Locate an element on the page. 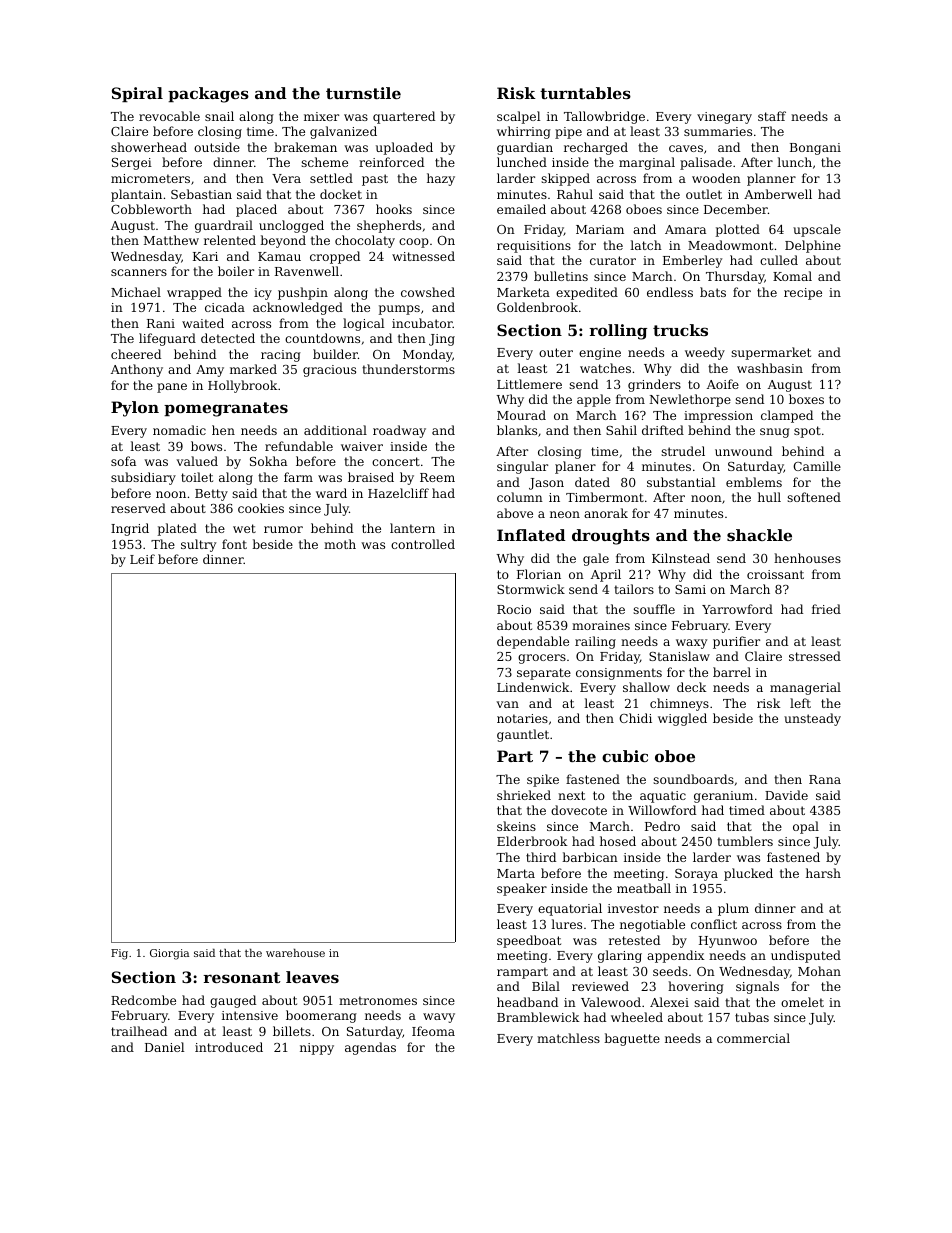 This page has height=1233, width=952. Littlemere is located at coordinates (529, 384).
